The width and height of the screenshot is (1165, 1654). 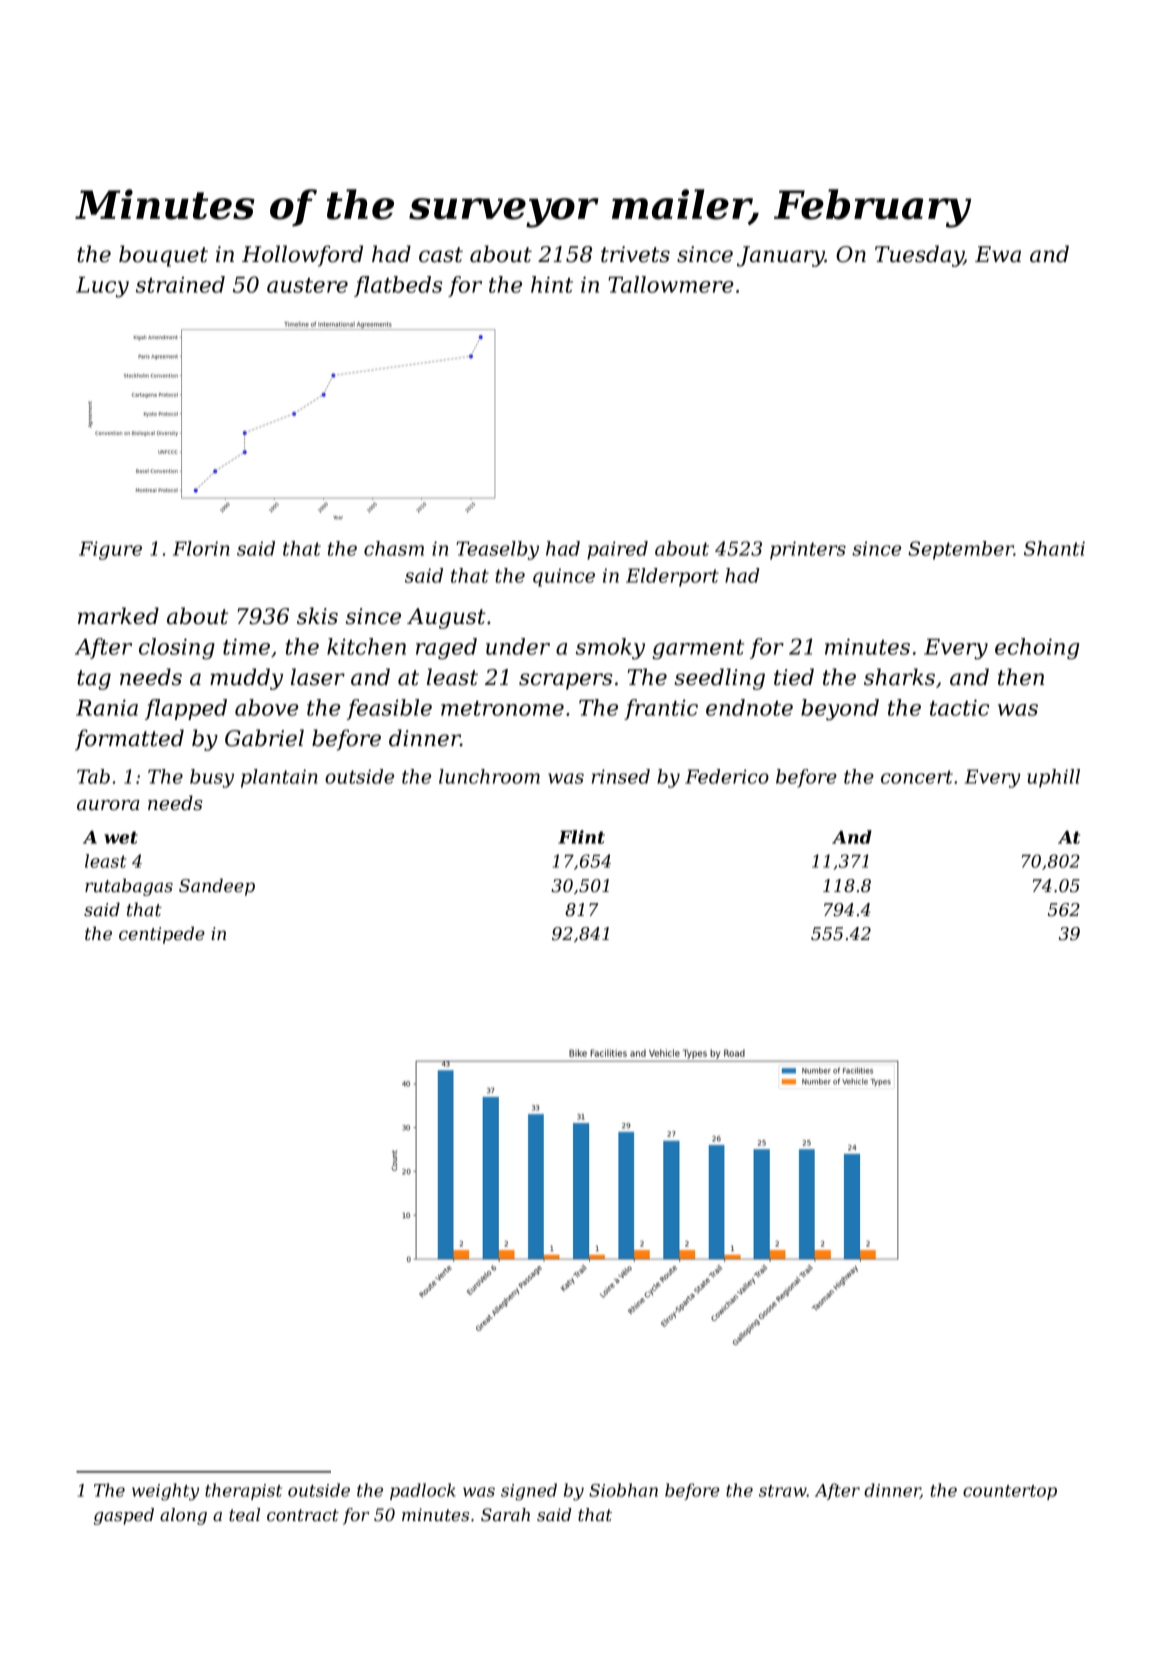 I want to click on contract, so click(x=303, y=1515).
